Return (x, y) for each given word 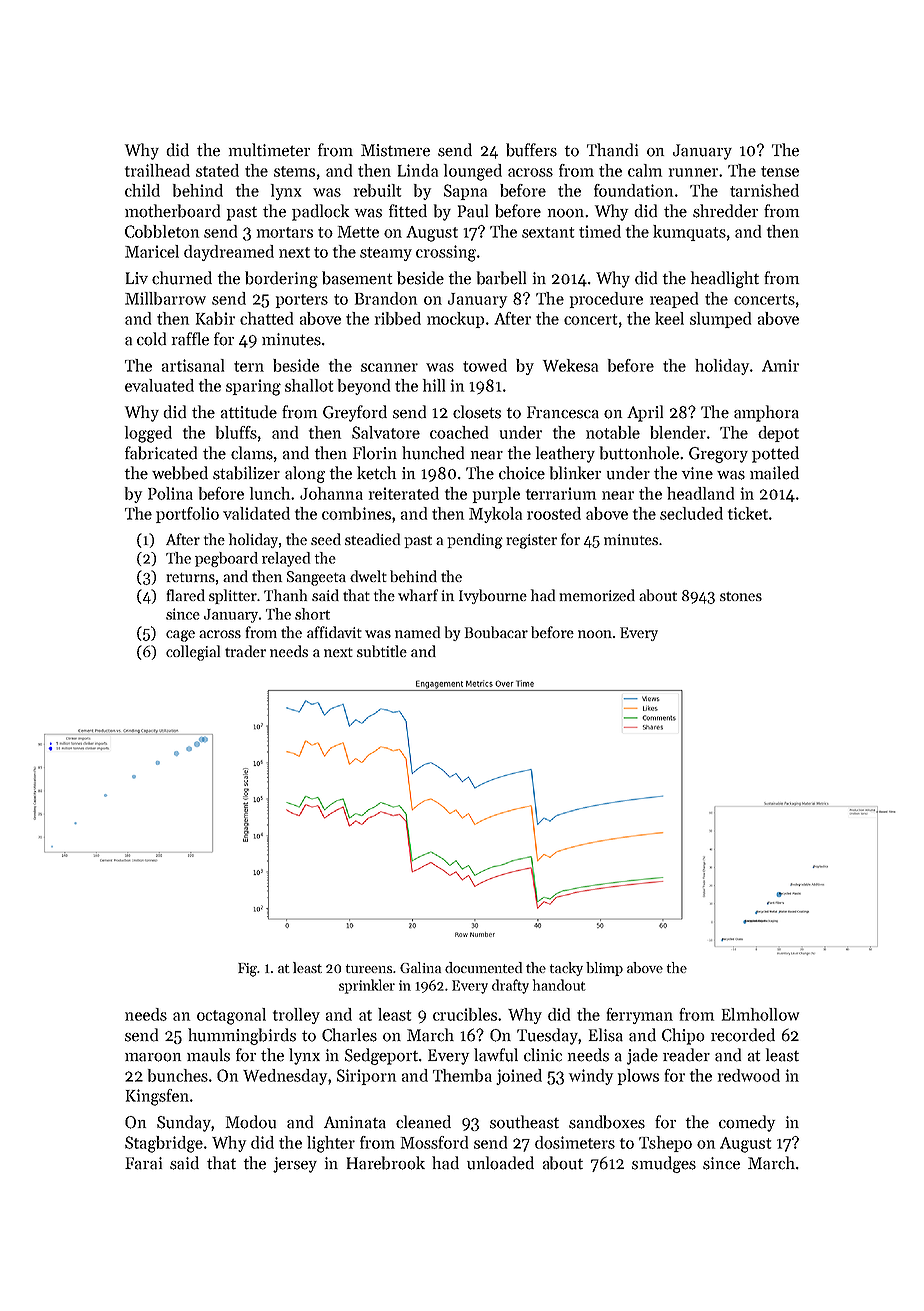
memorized (597, 595)
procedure (606, 300)
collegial (193, 653)
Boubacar (496, 632)
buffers (531, 150)
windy (591, 1077)
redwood (749, 1075)
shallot (309, 385)
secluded (691, 513)
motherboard (172, 211)
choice (522, 473)
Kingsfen (157, 1097)
